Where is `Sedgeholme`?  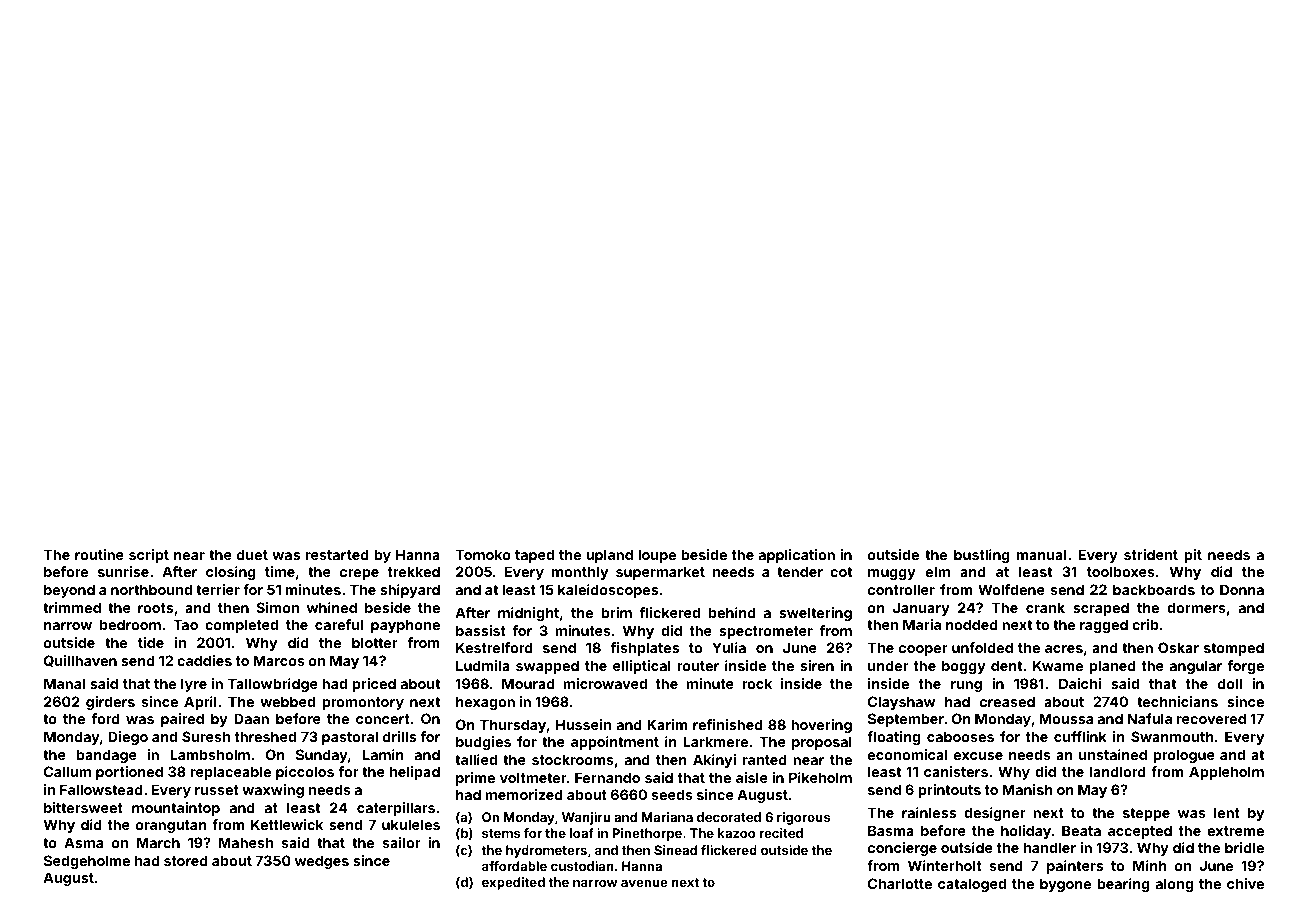
Sedgeholme is located at coordinates (87, 862).
